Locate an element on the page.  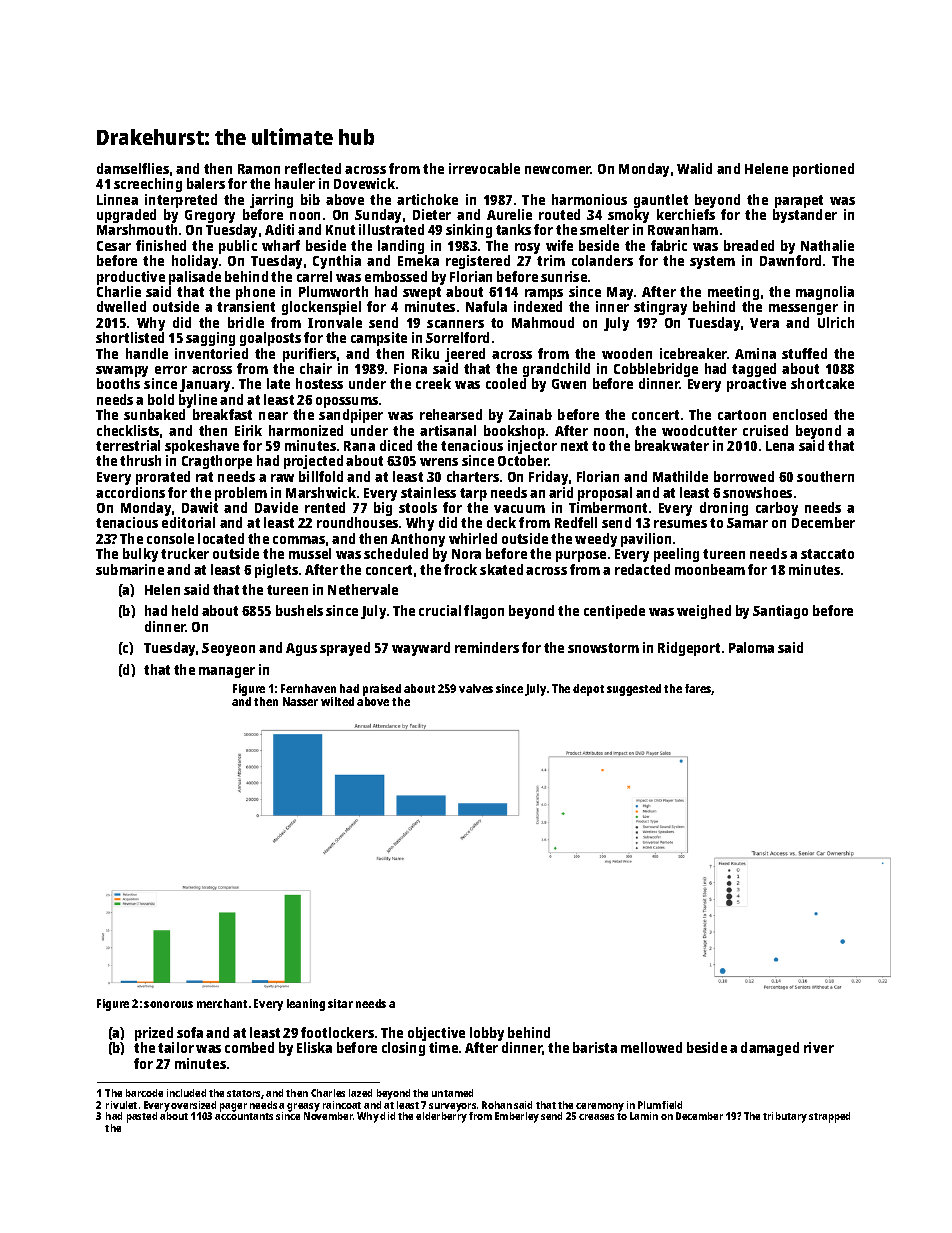
creases is located at coordinates (596, 1117).
